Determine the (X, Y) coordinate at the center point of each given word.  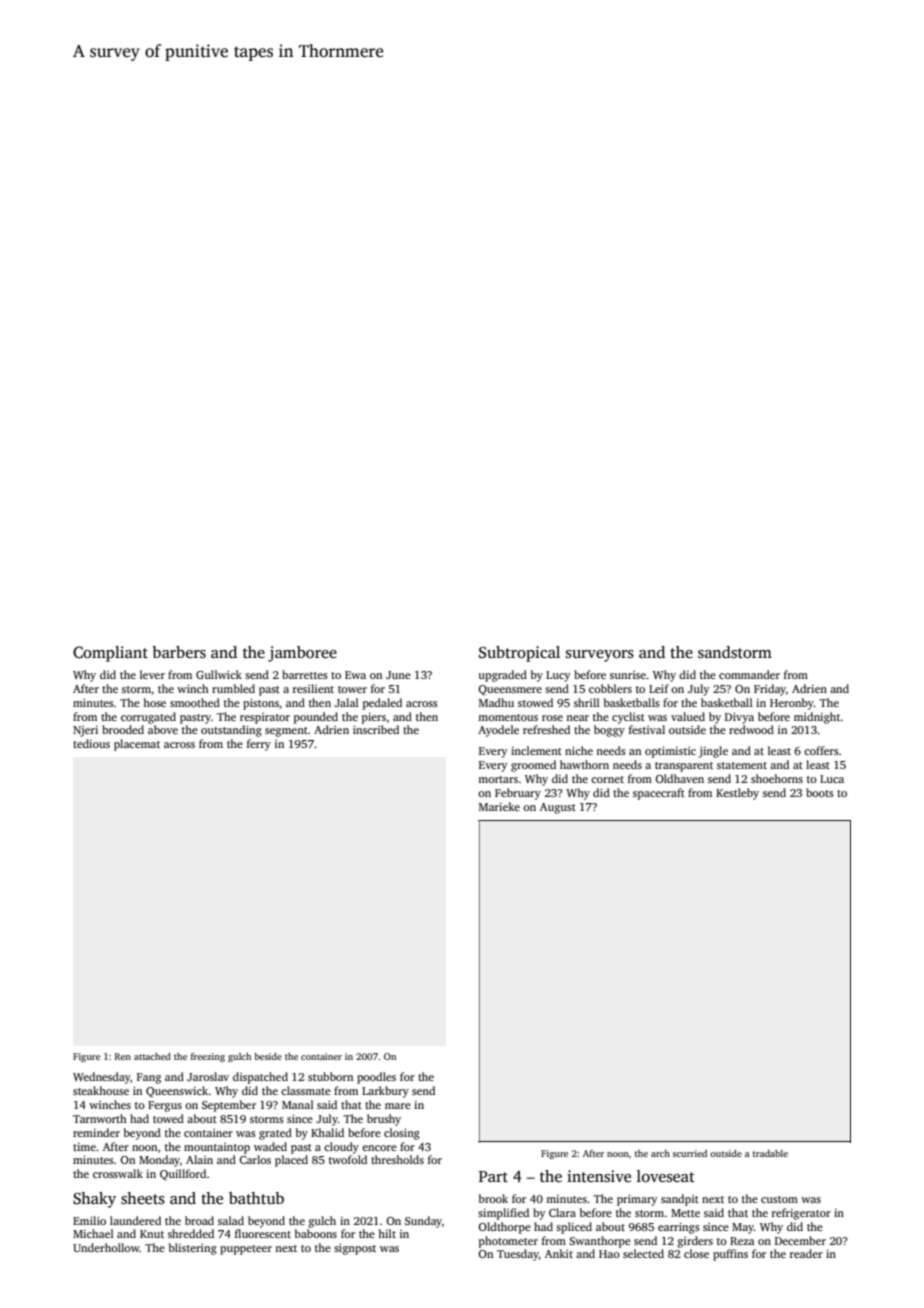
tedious (91, 743)
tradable (770, 1153)
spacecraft (659, 794)
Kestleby (737, 794)
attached (152, 1056)
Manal (298, 1104)
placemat (137, 745)
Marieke (499, 806)
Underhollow (106, 1247)
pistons (261, 704)
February (518, 794)
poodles (376, 1078)
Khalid (327, 1132)
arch (660, 1153)
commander (749, 674)
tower (352, 689)
